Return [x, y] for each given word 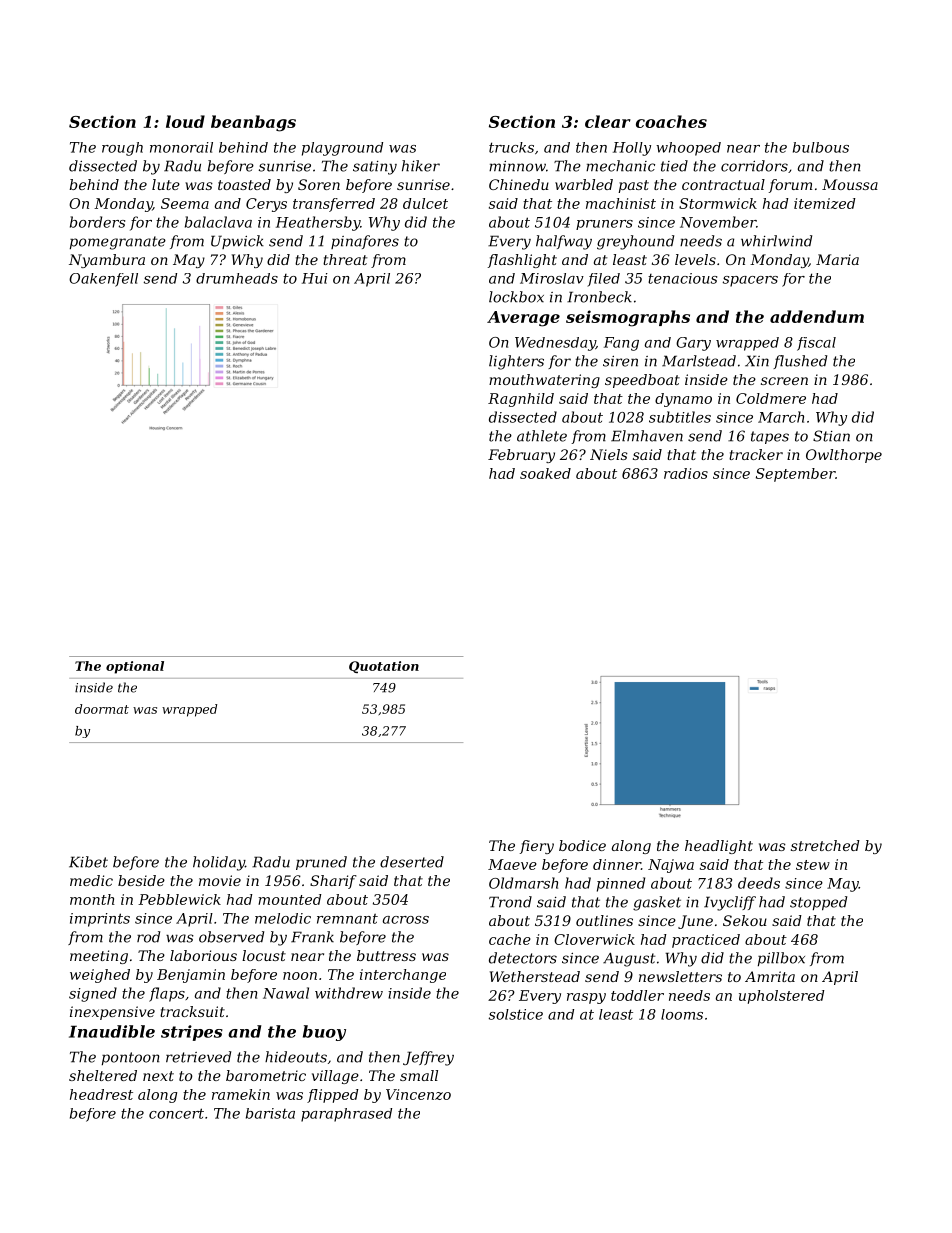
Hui [315, 278]
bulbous [821, 147]
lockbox [516, 297]
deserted [412, 862]
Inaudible [112, 1031]
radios [686, 473]
